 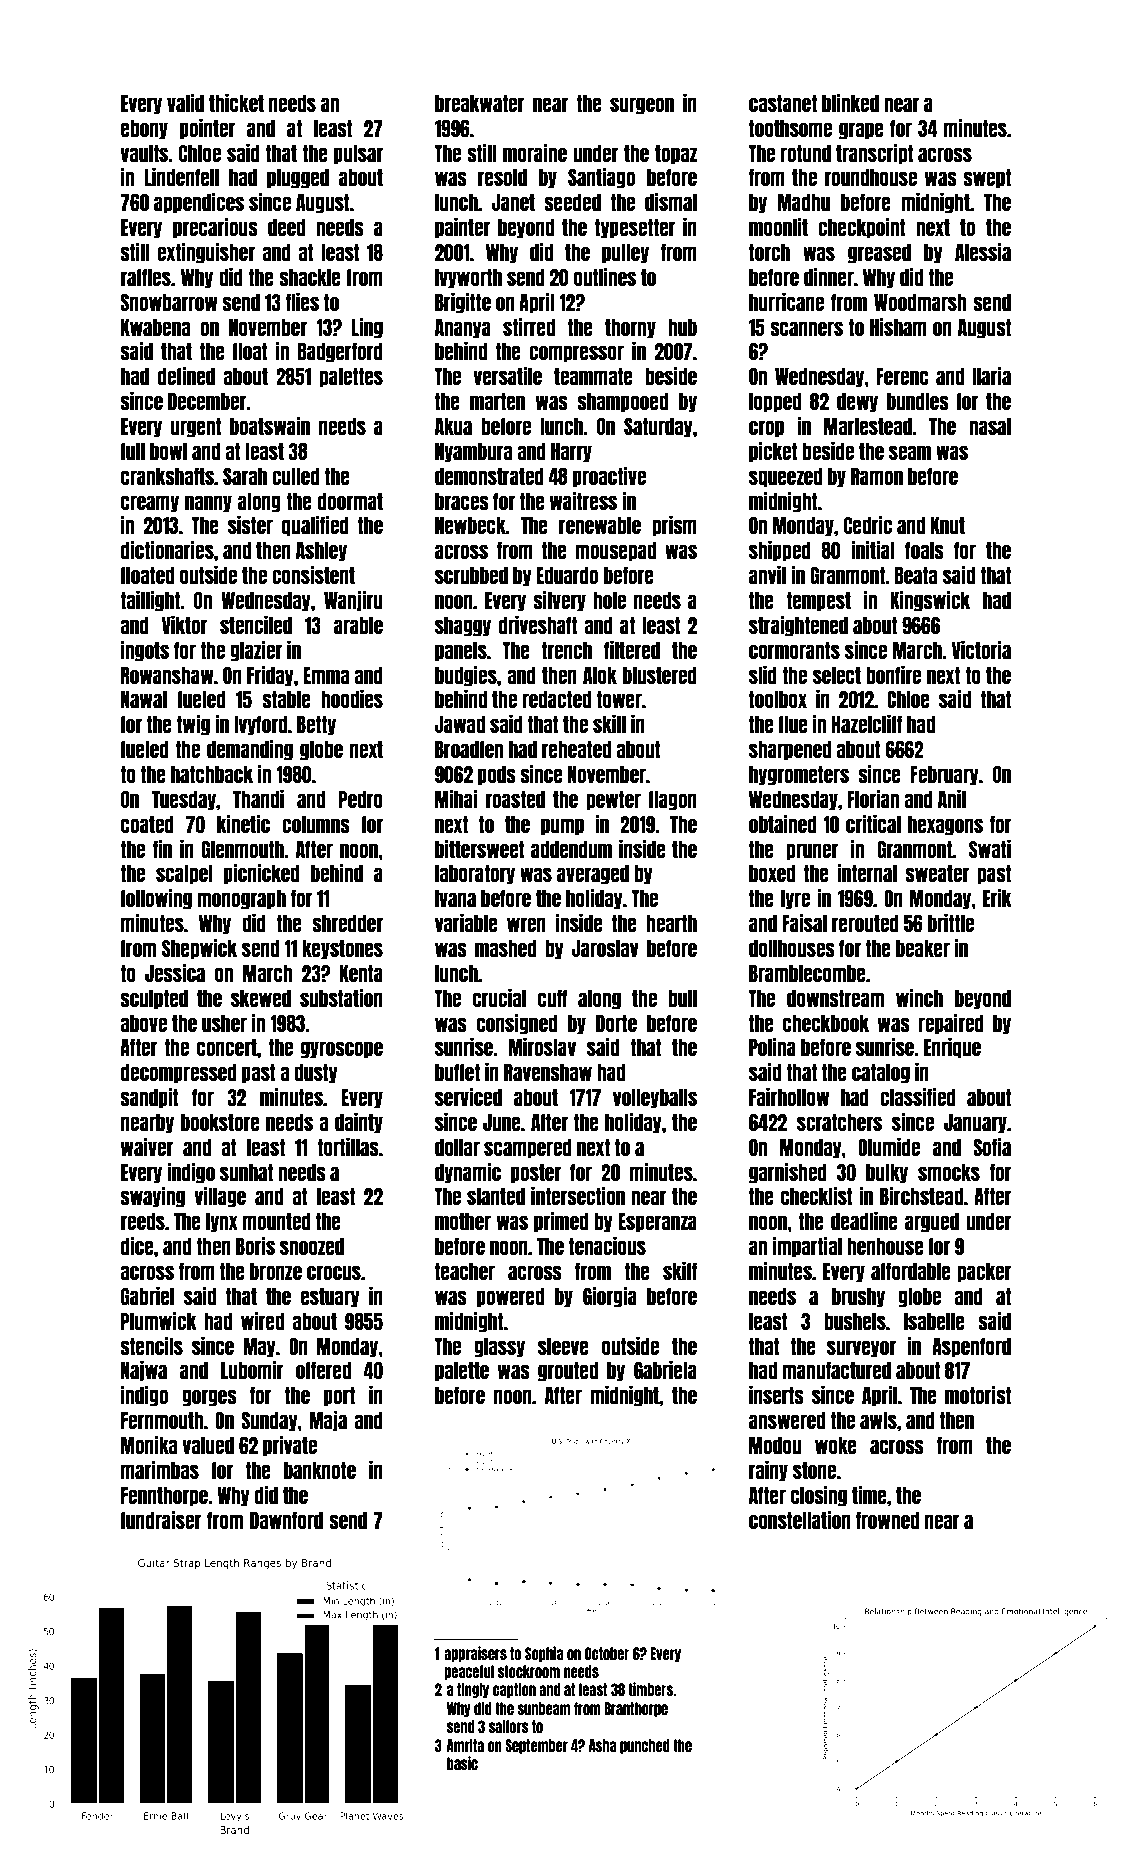 I want to click on timbers, so click(x=650, y=1689).
